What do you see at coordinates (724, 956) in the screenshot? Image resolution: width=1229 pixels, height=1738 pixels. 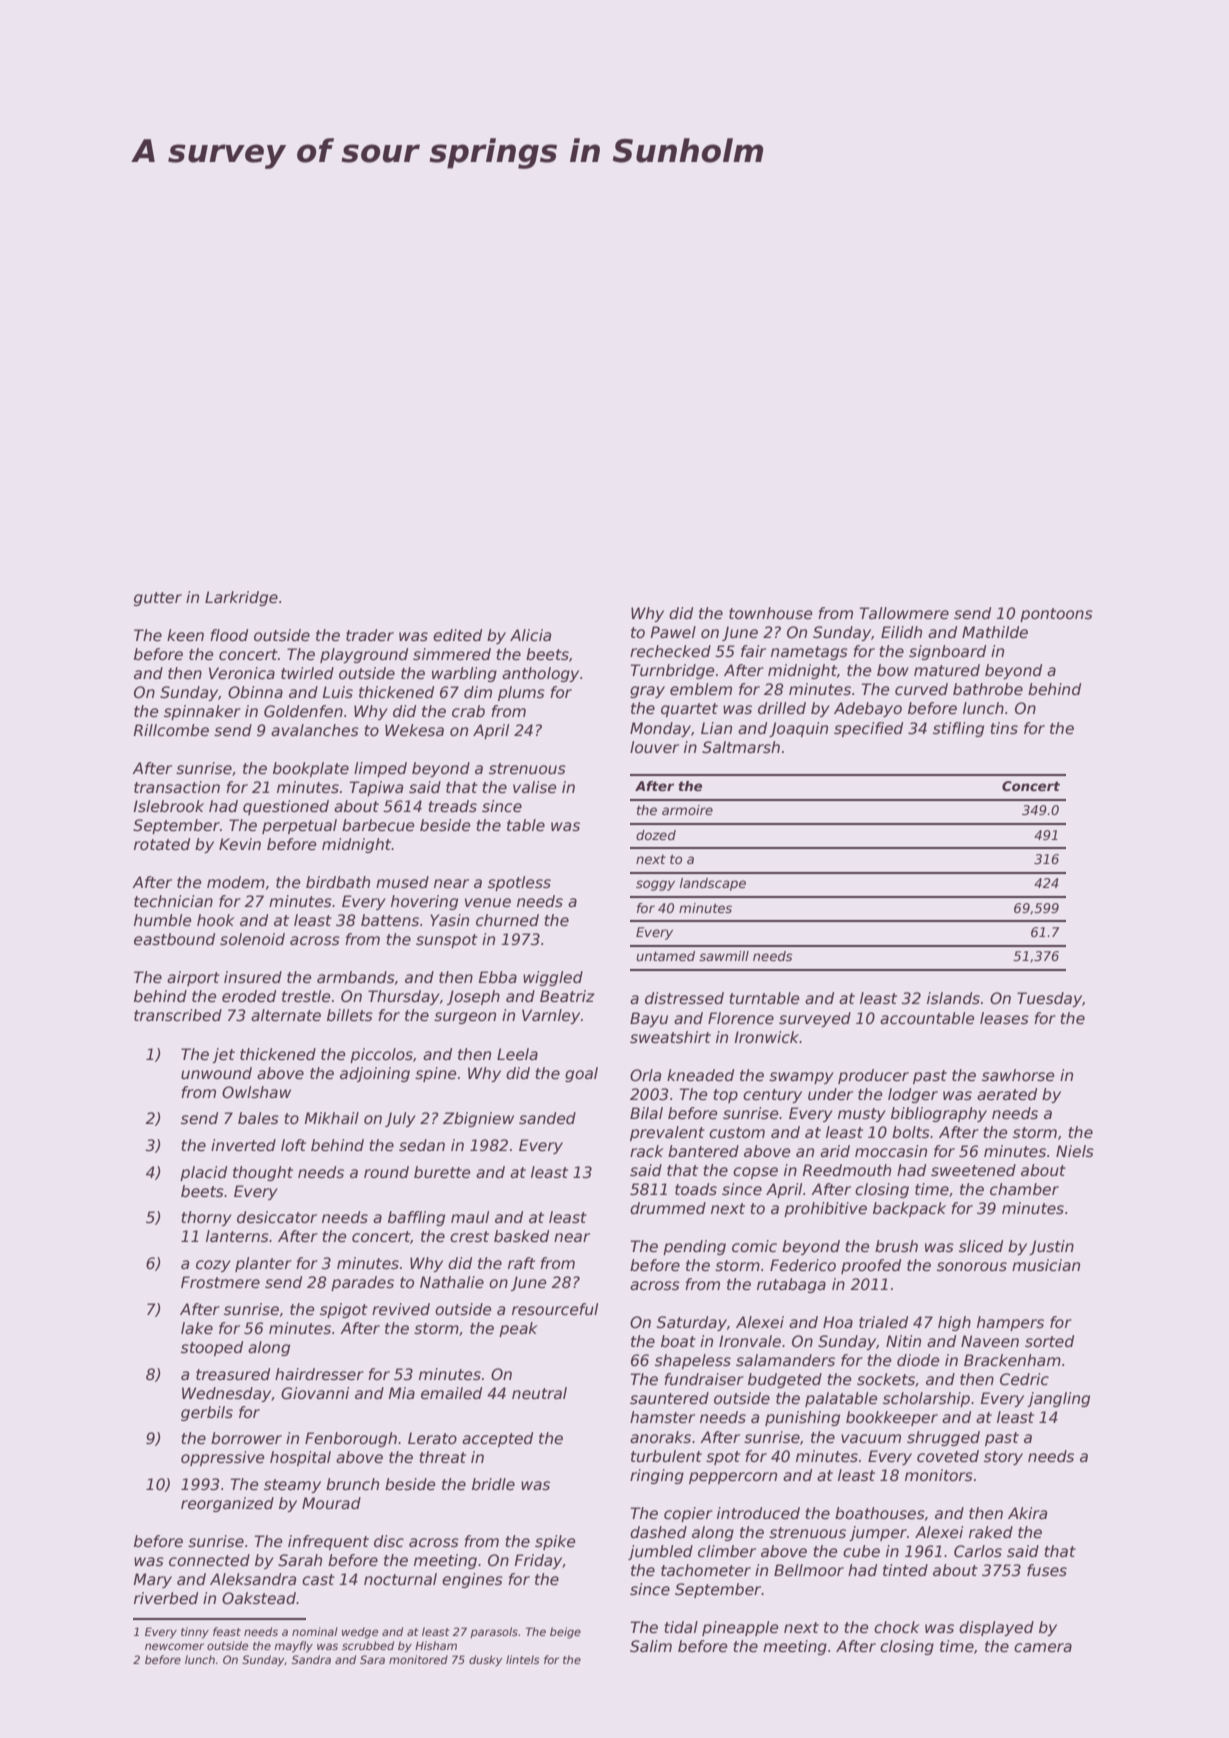 I see `sawmill` at bounding box center [724, 956].
